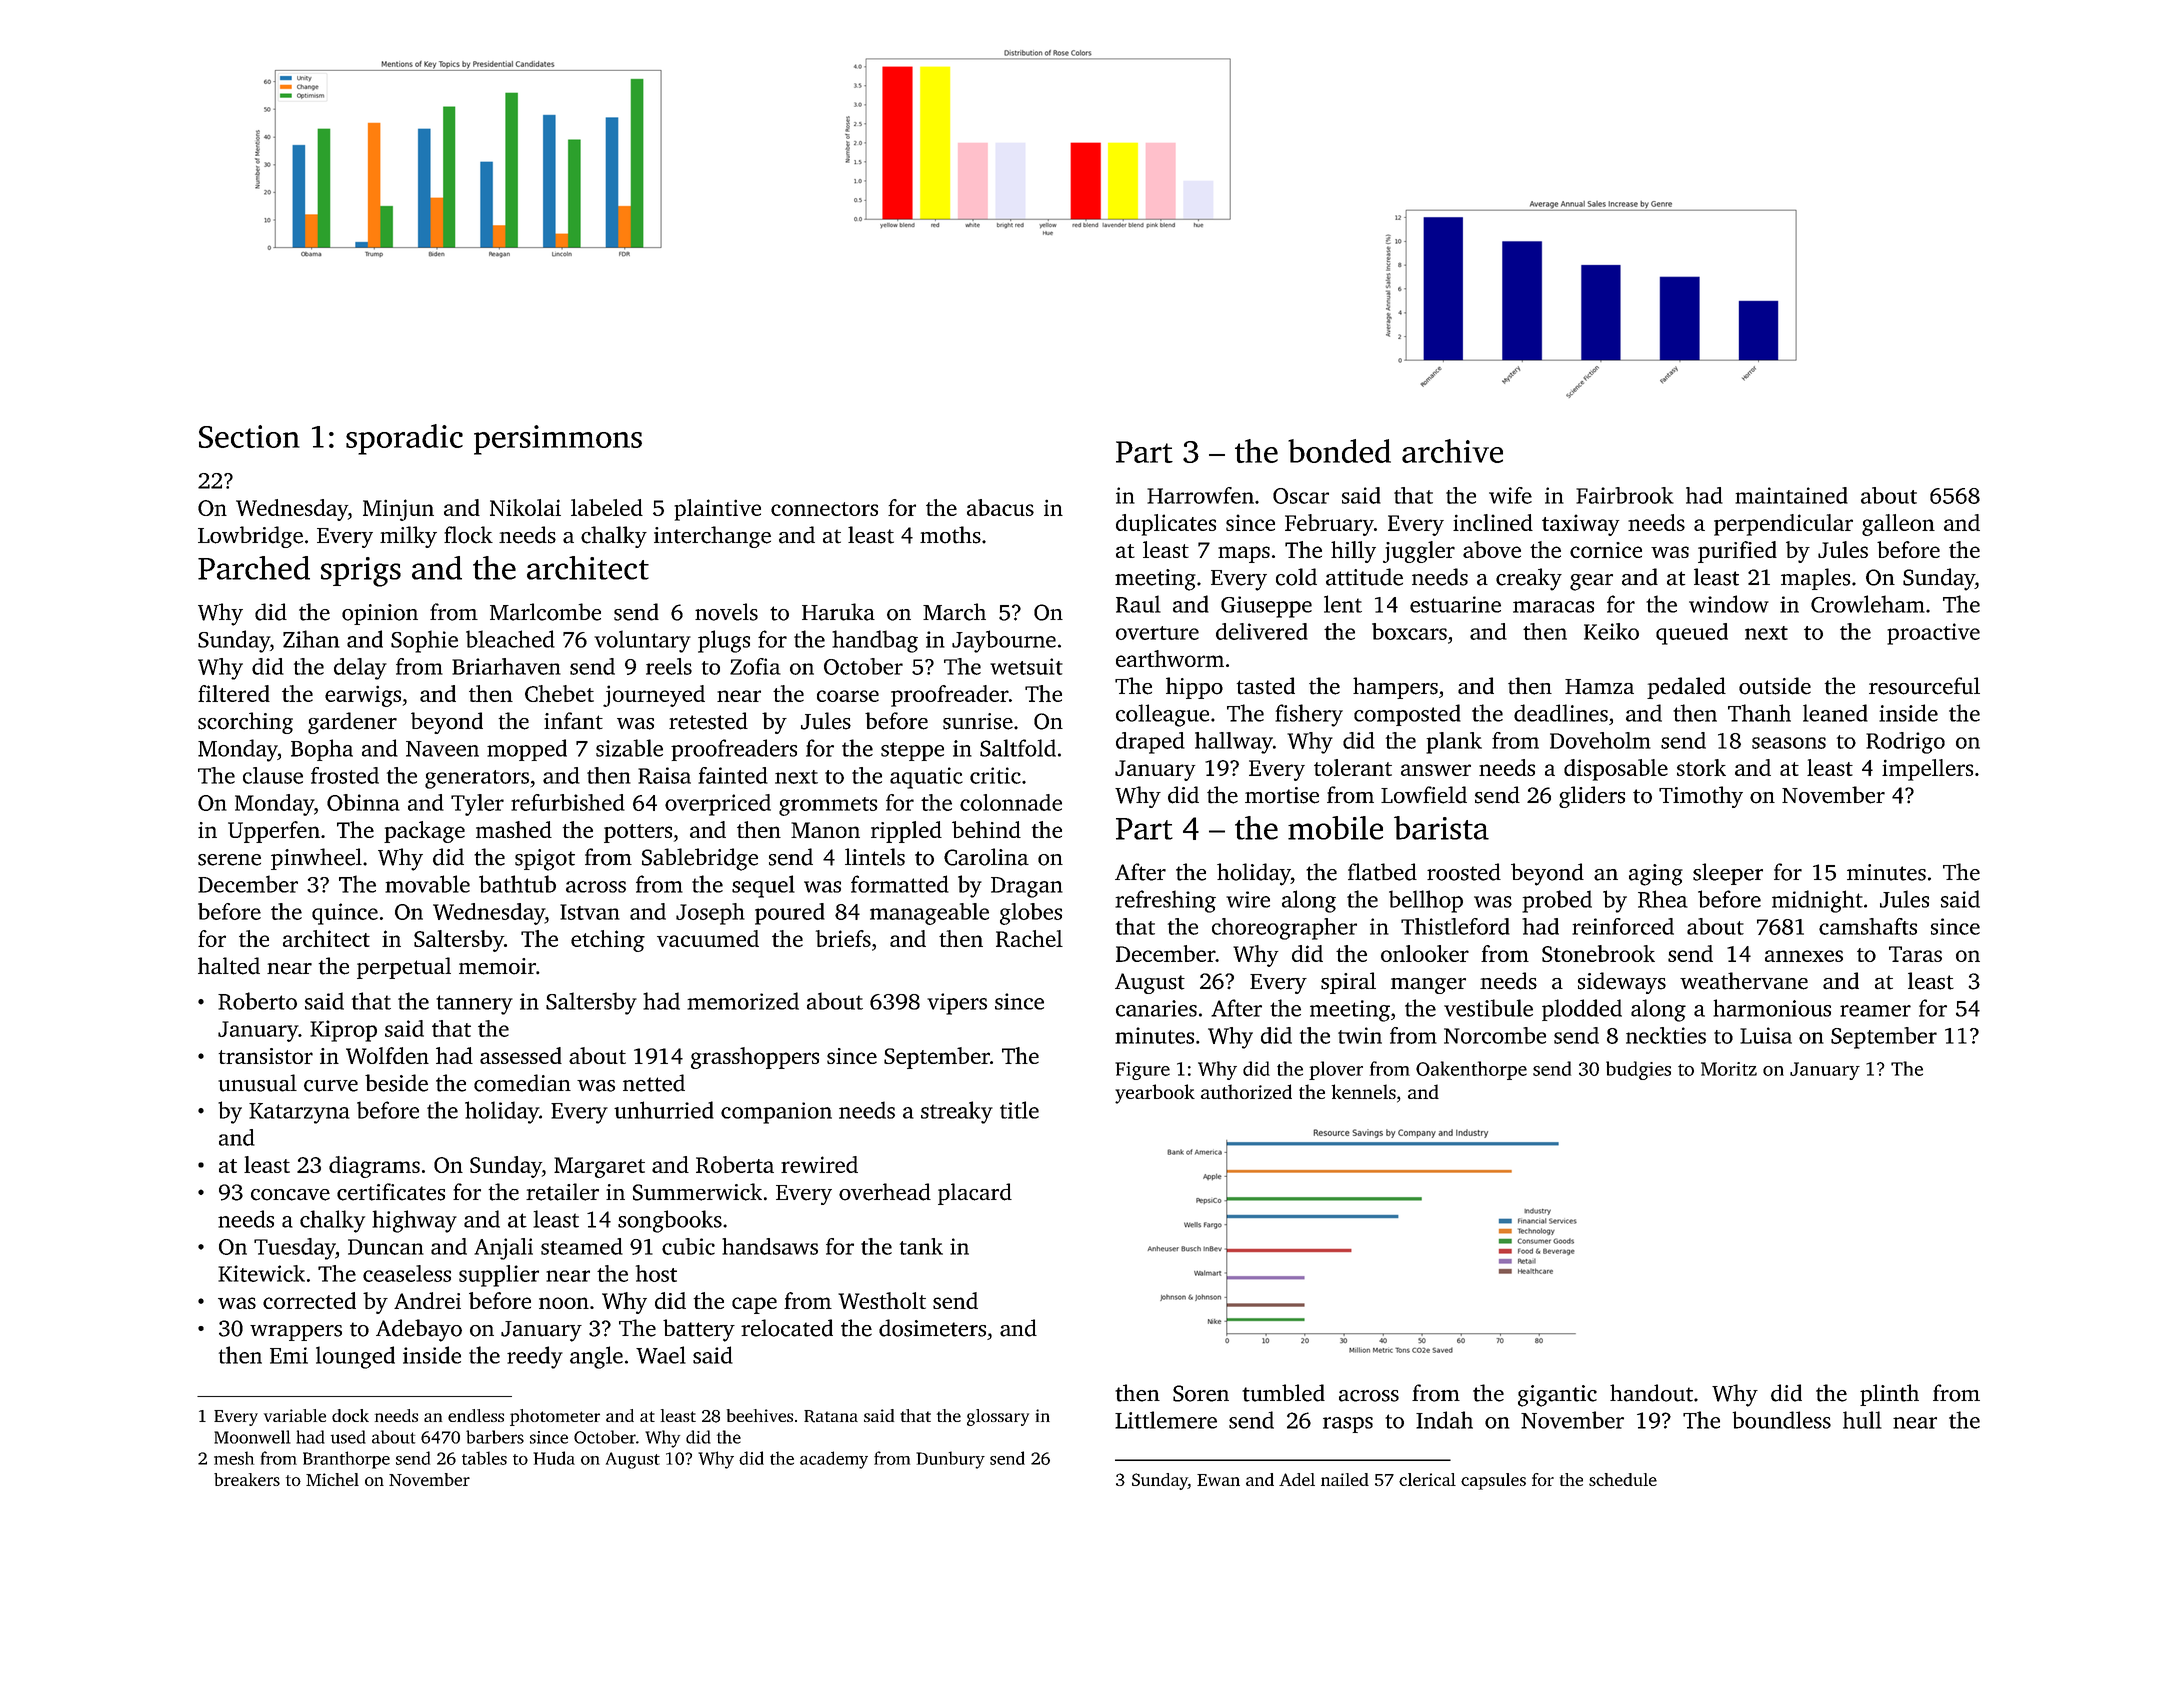 This image has width=2178, height=1683. I want to click on wetsuit, so click(1026, 666).
